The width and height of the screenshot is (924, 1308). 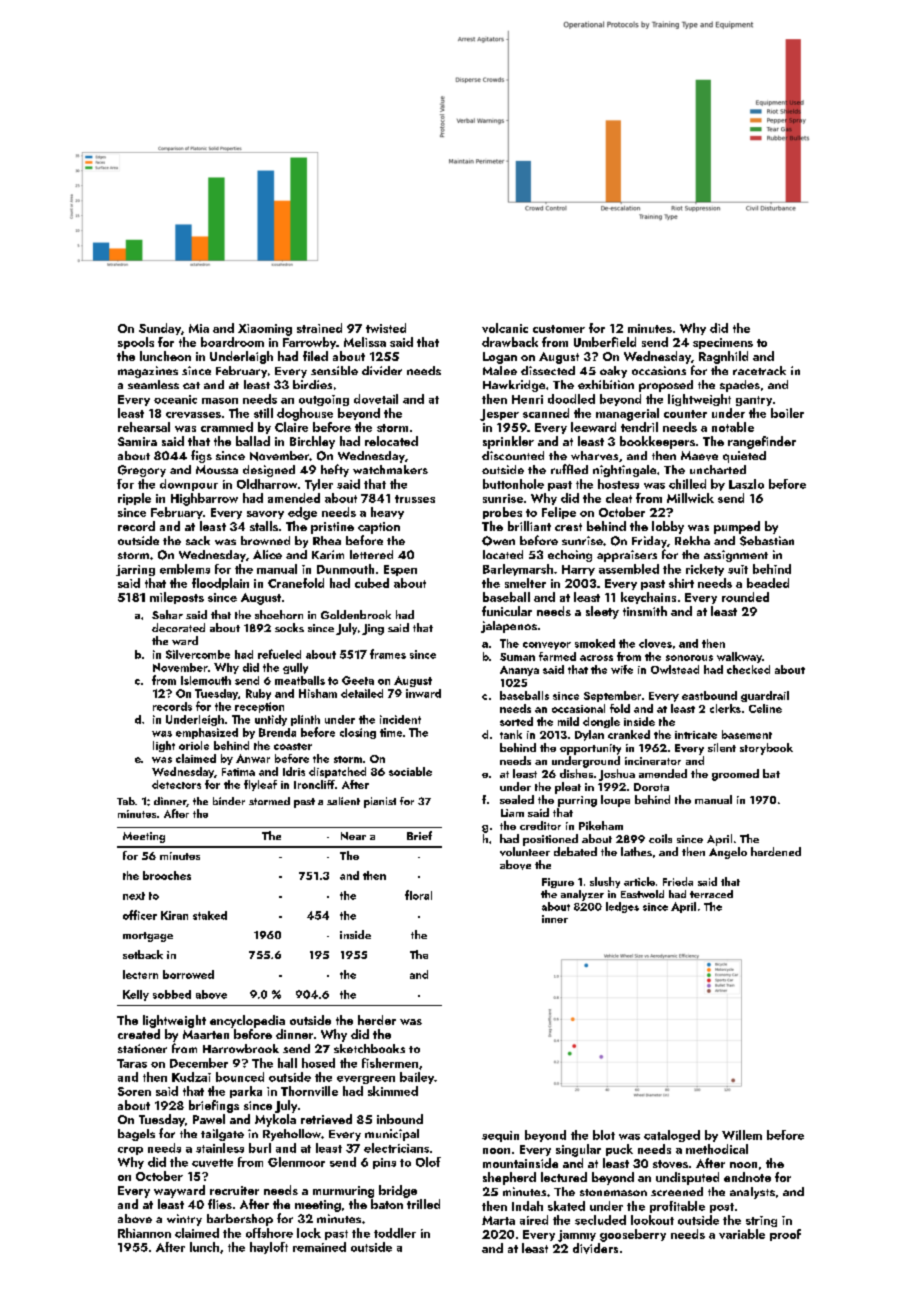 I want to click on specimens, so click(x=723, y=343).
